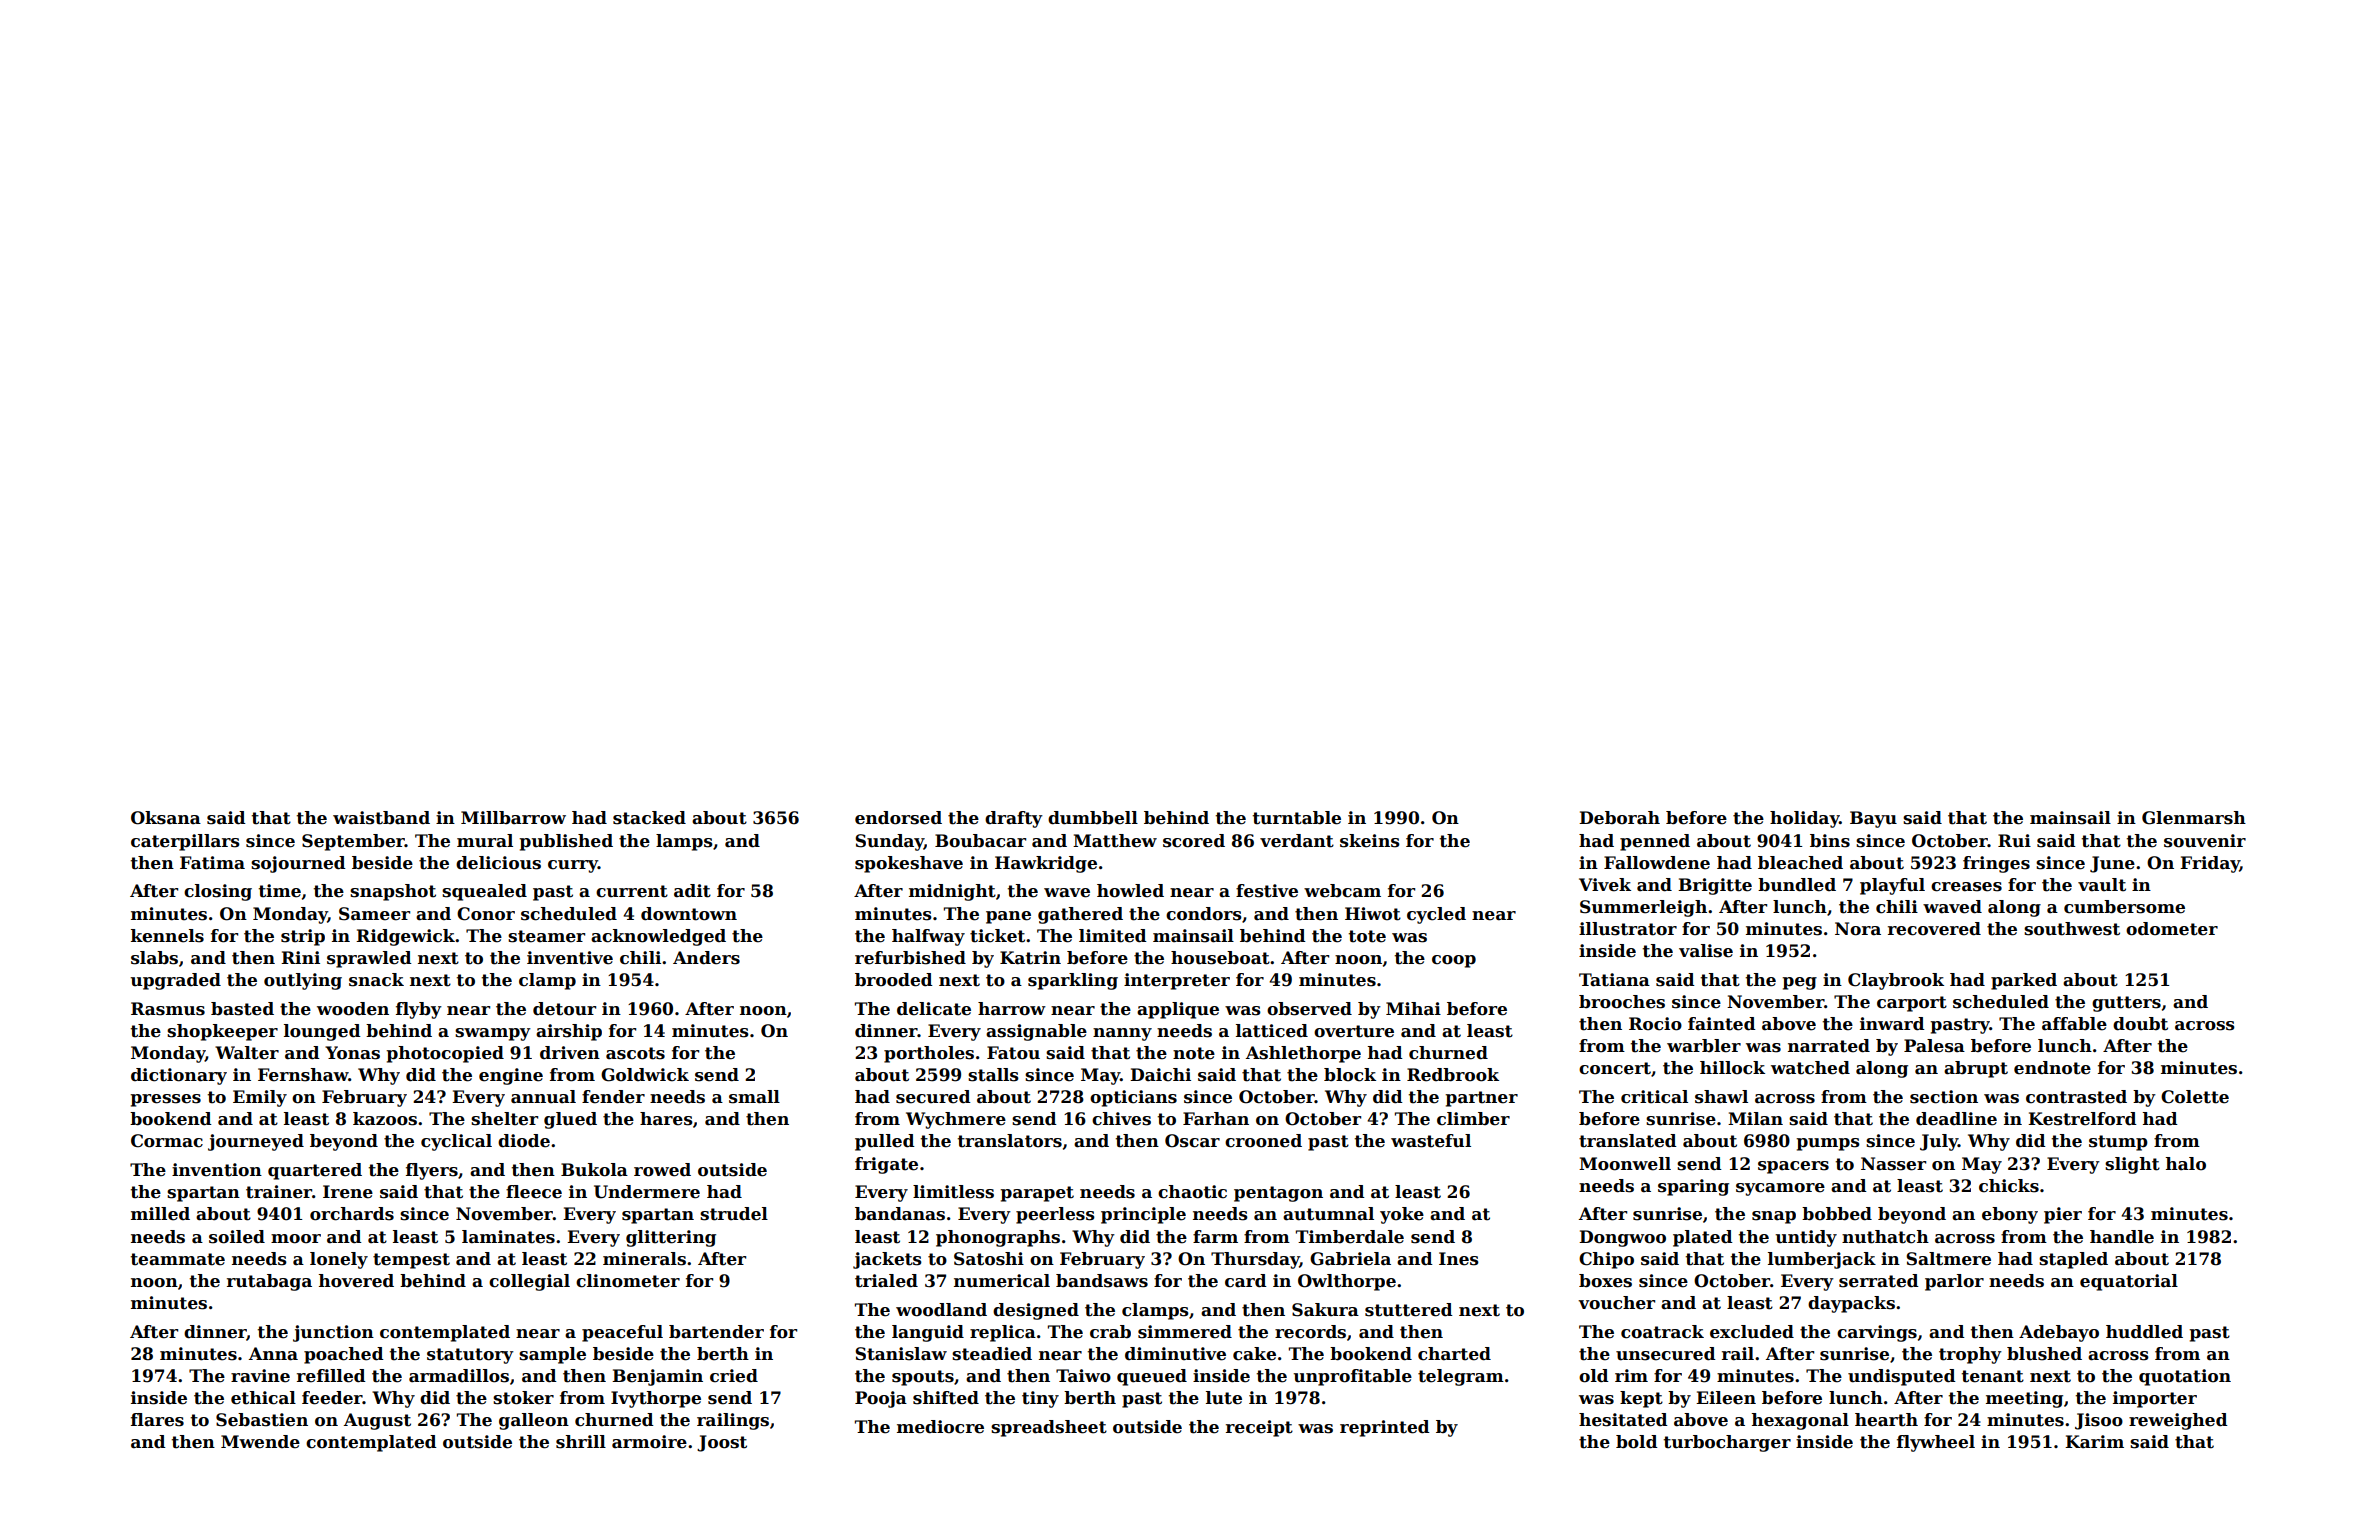 The image size is (2380, 1540). What do you see at coordinates (662, 1170) in the page?
I see `rowed` at bounding box center [662, 1170].
